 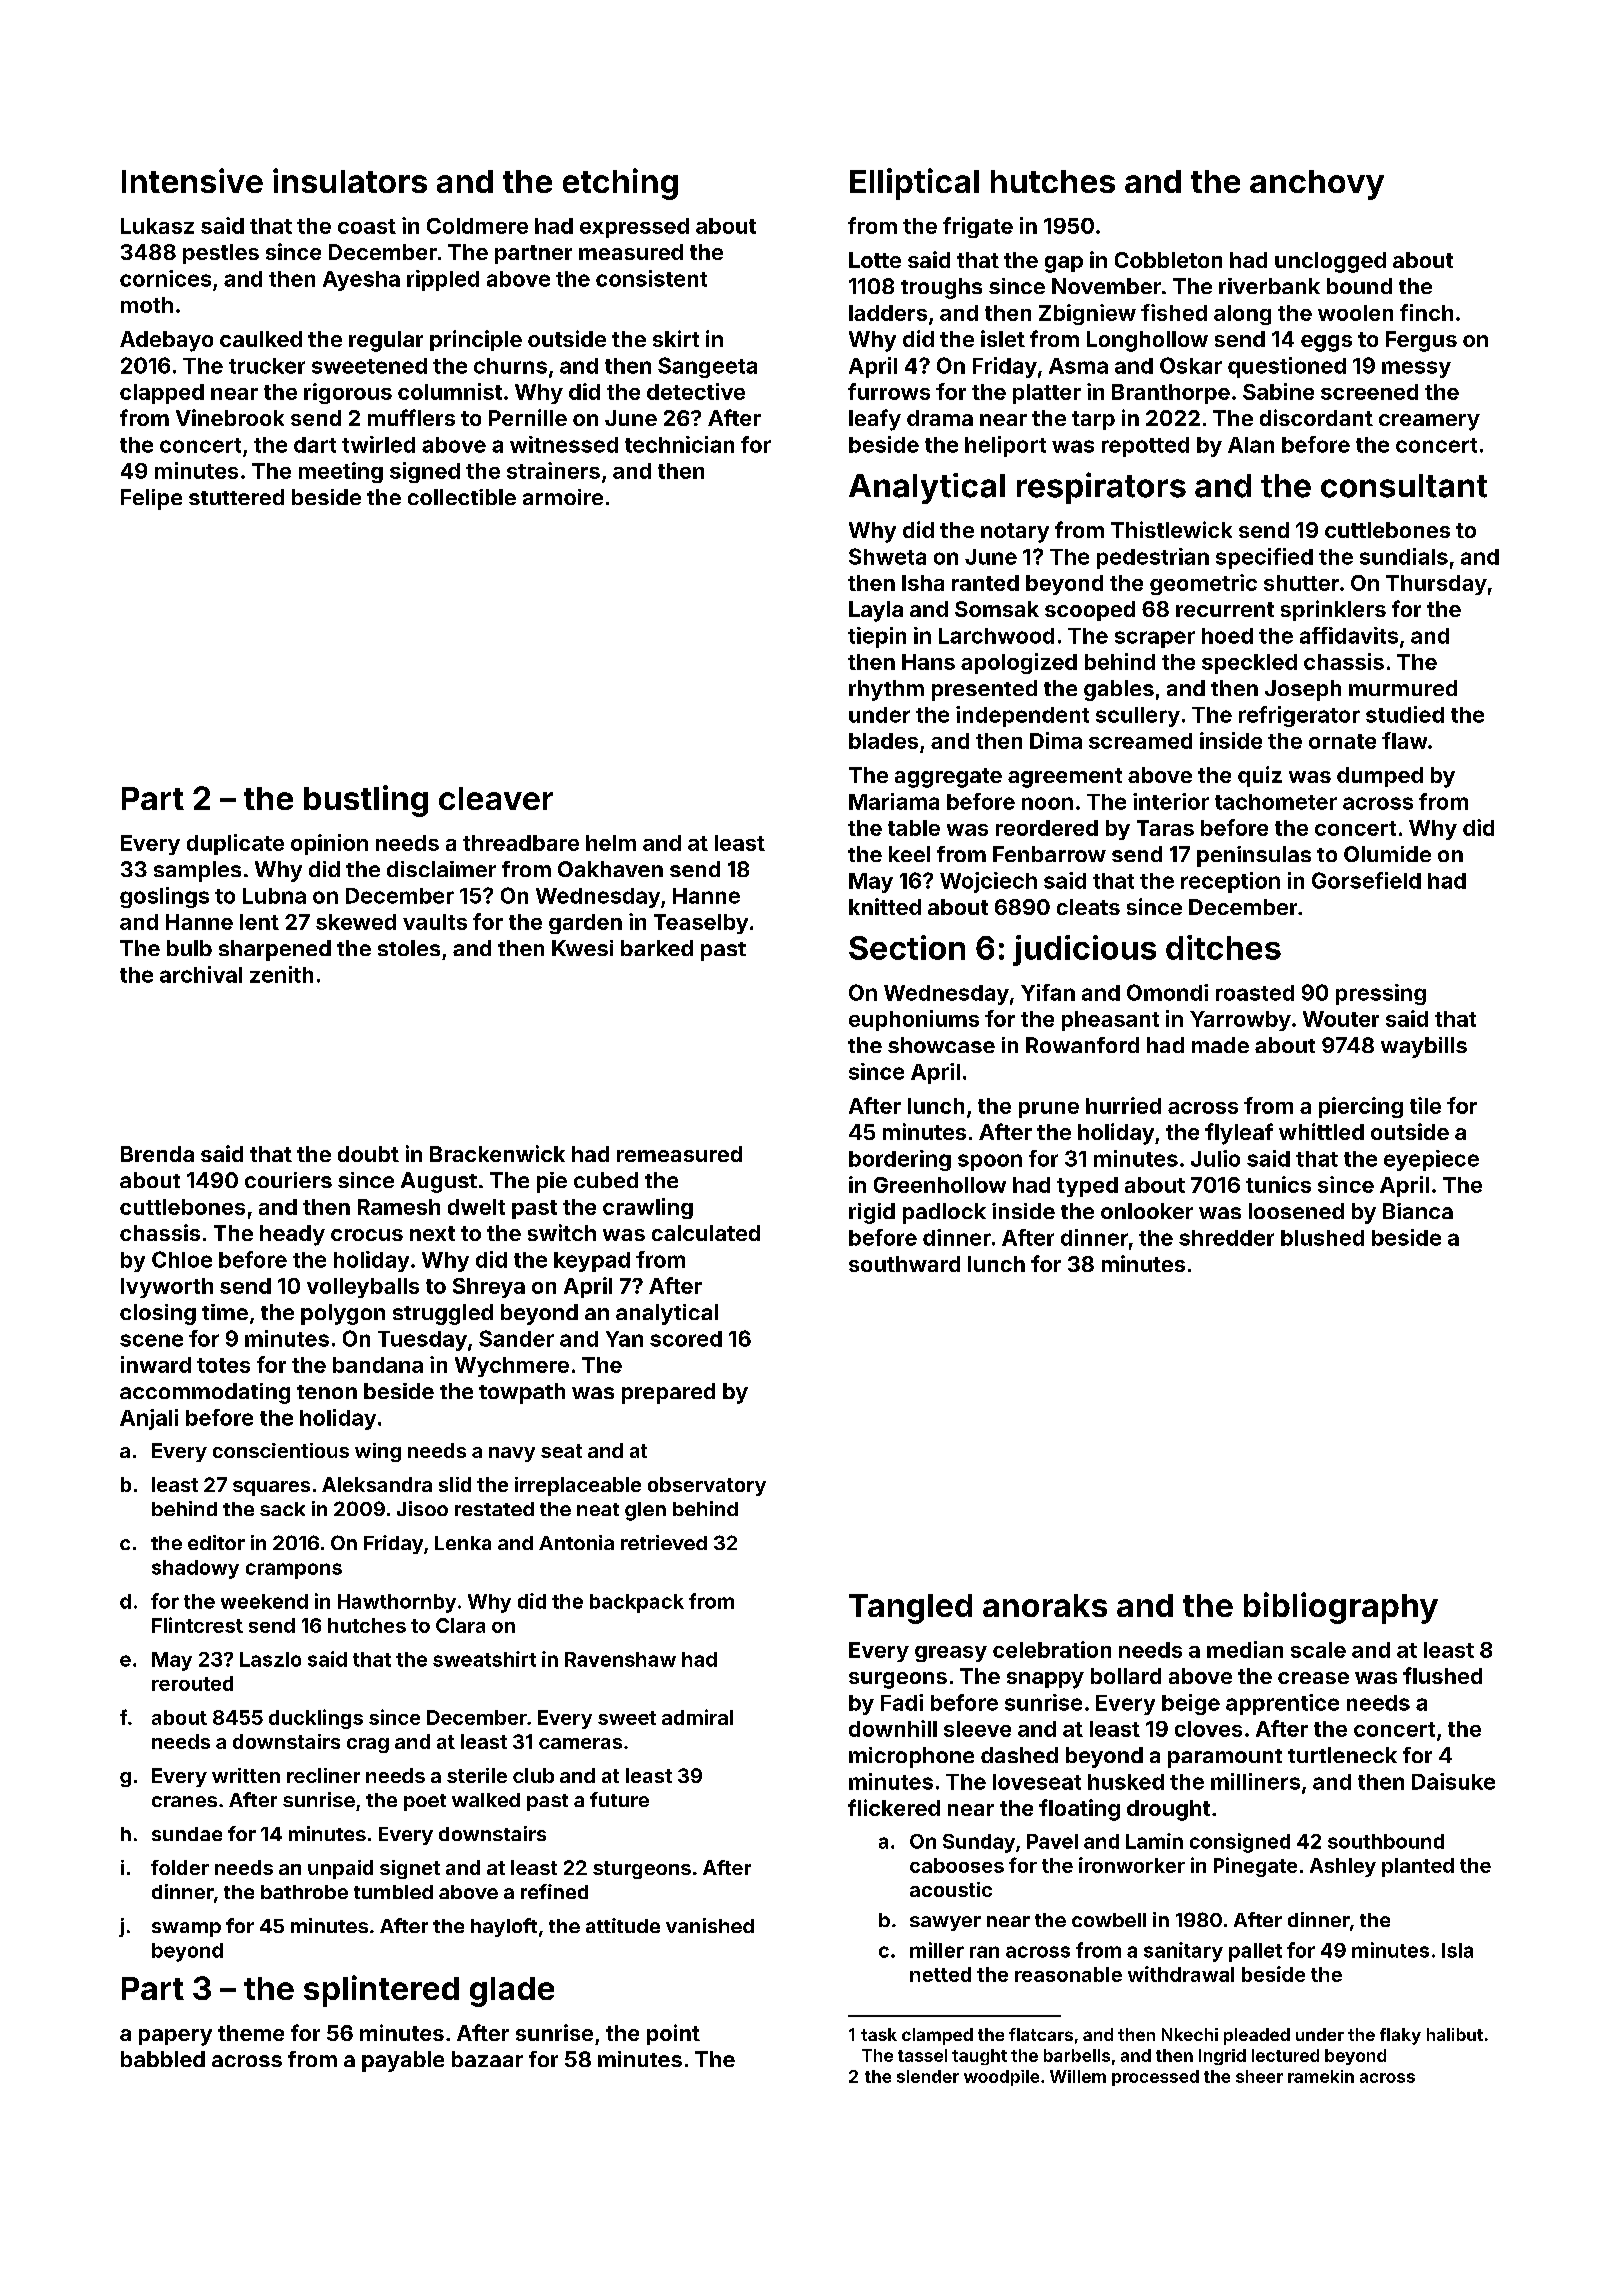 What do you see at coordinates (701, 924) in the screenshot?
I see `Teaselby` at bounding box center [701, 924].
